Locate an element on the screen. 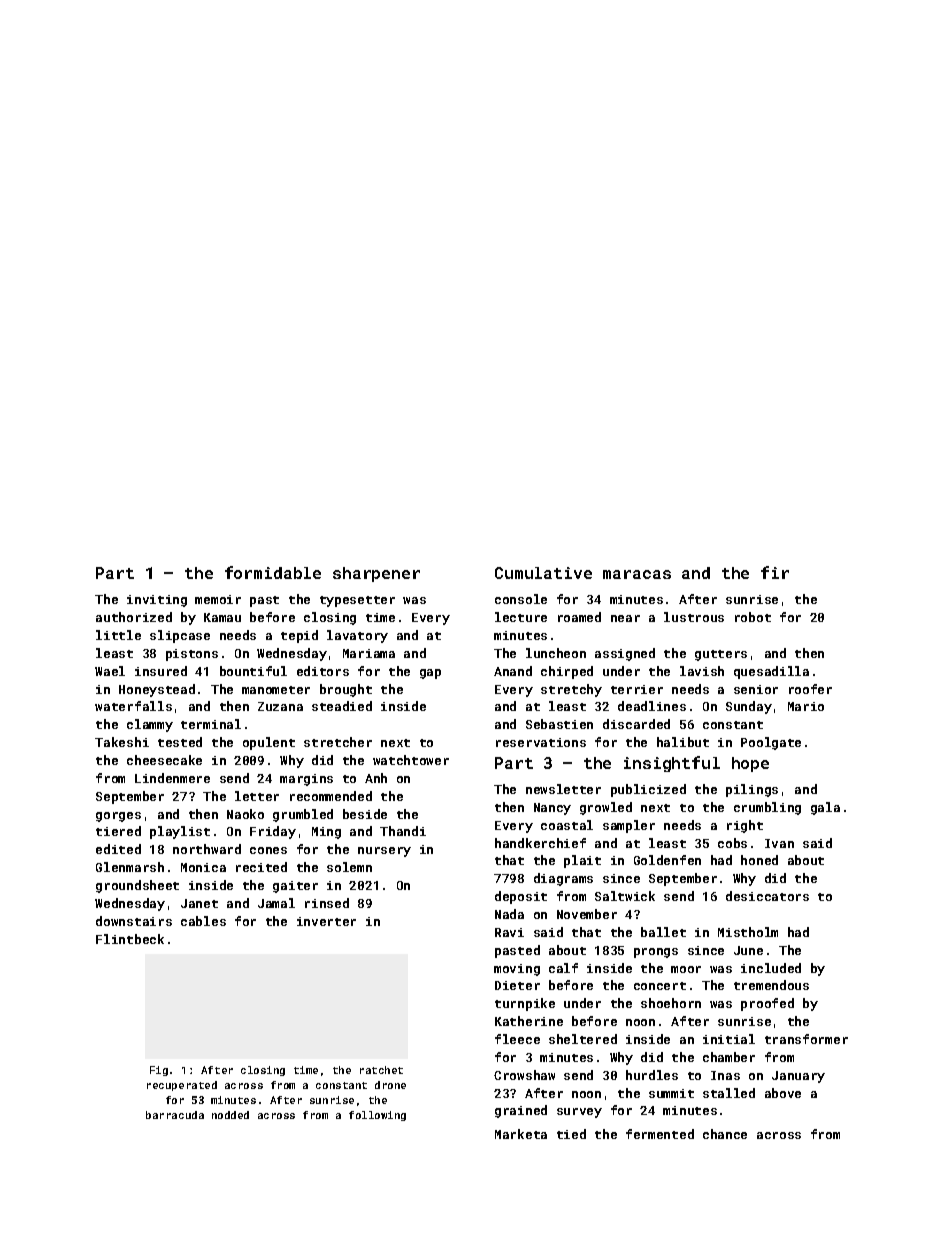 This screenshot has width=952, height=1233. Goldenfen is located at coordinates (667, 860).
